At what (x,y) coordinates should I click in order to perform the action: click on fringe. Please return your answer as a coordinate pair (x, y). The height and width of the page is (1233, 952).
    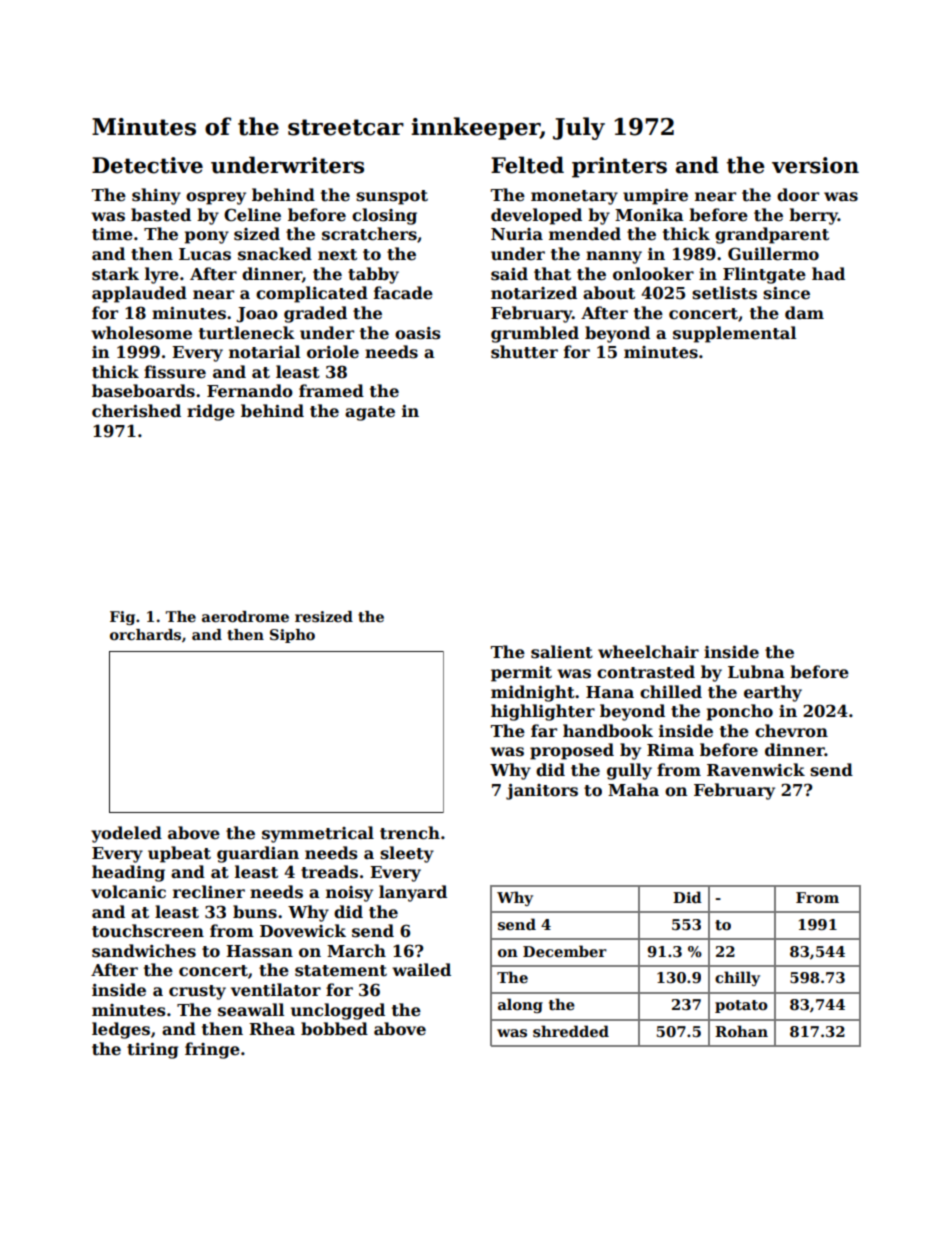
    Looking at the image, I should click on (212, 1050).
